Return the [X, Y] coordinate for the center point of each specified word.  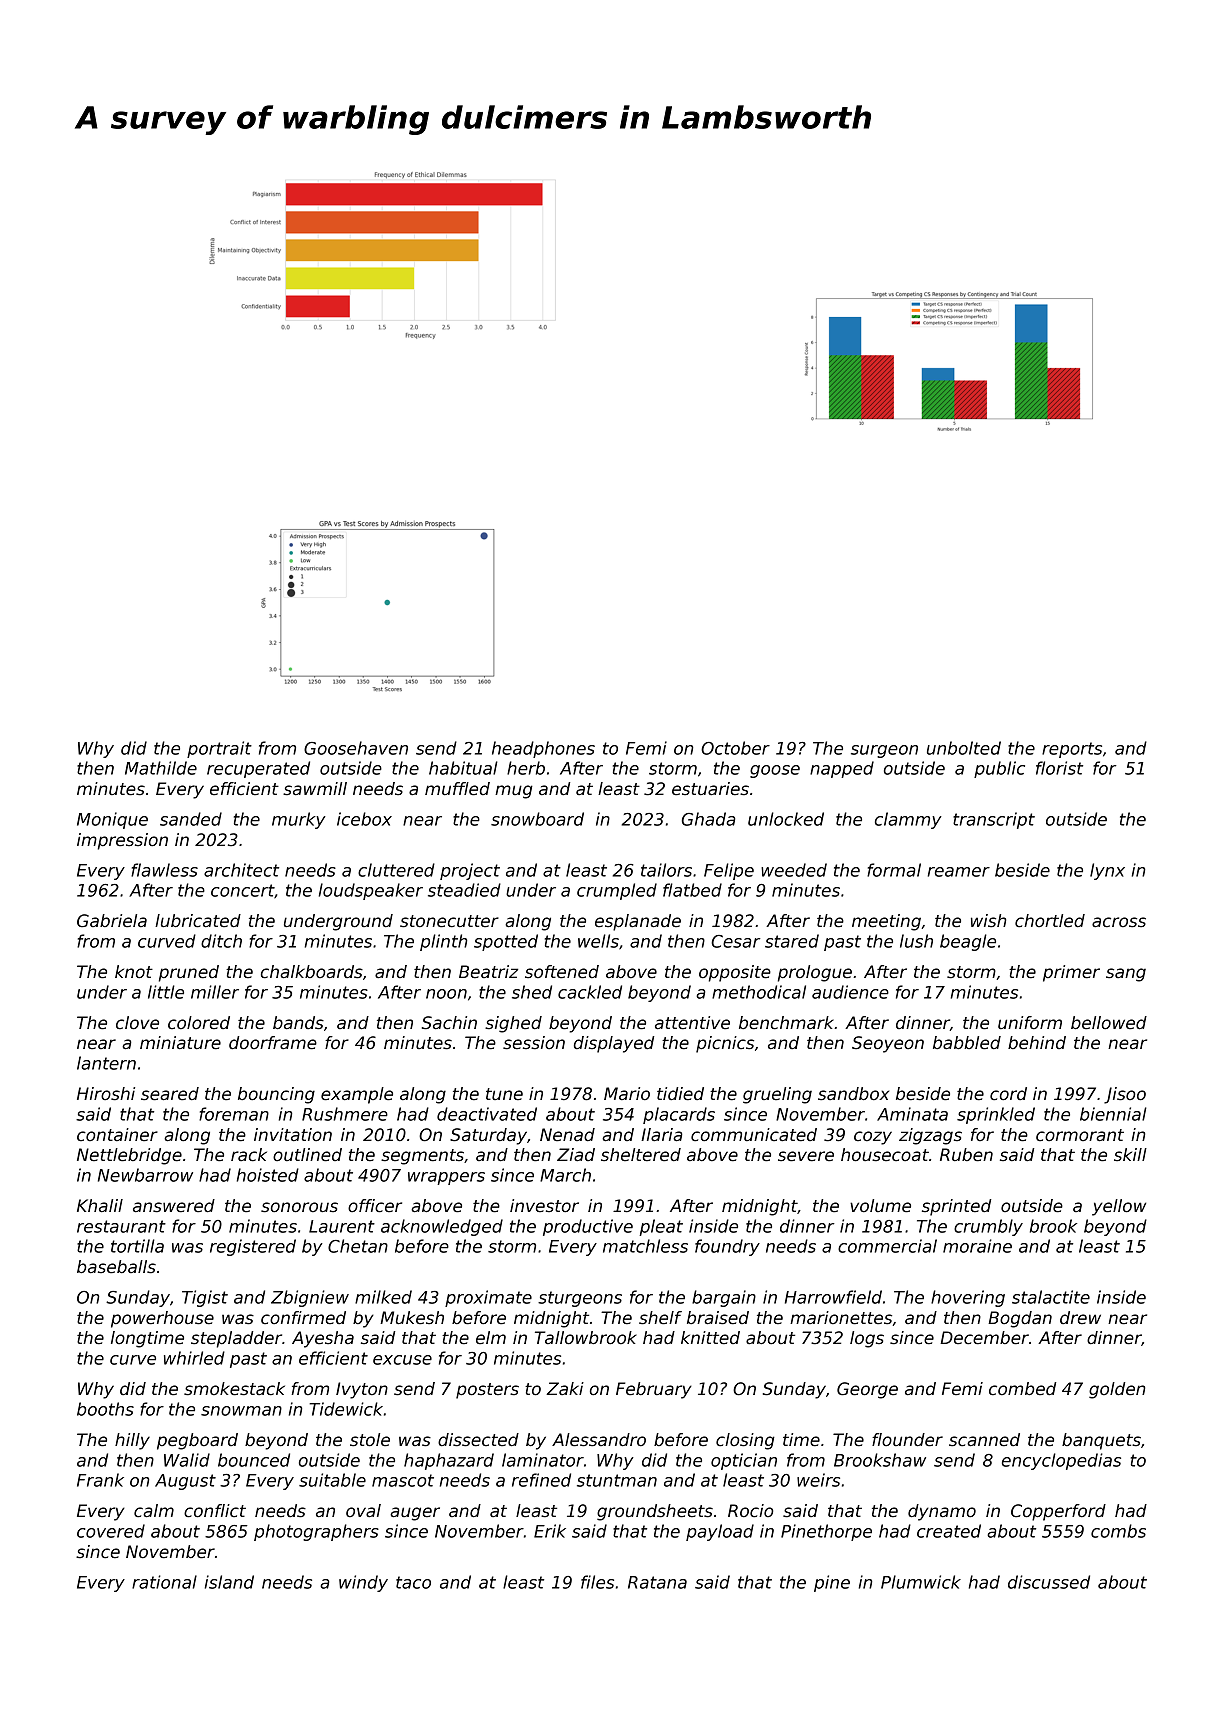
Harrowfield [833, 1297]
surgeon [884, 751]
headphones [543, 749]
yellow [1119, 1207]
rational [164, 1582]
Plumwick [921, 1582]
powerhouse [162, 1319]
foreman [234, 1114]
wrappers [446, 1178]
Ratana [657, 1582]
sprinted [957, 1207]
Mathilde [161, 768]
